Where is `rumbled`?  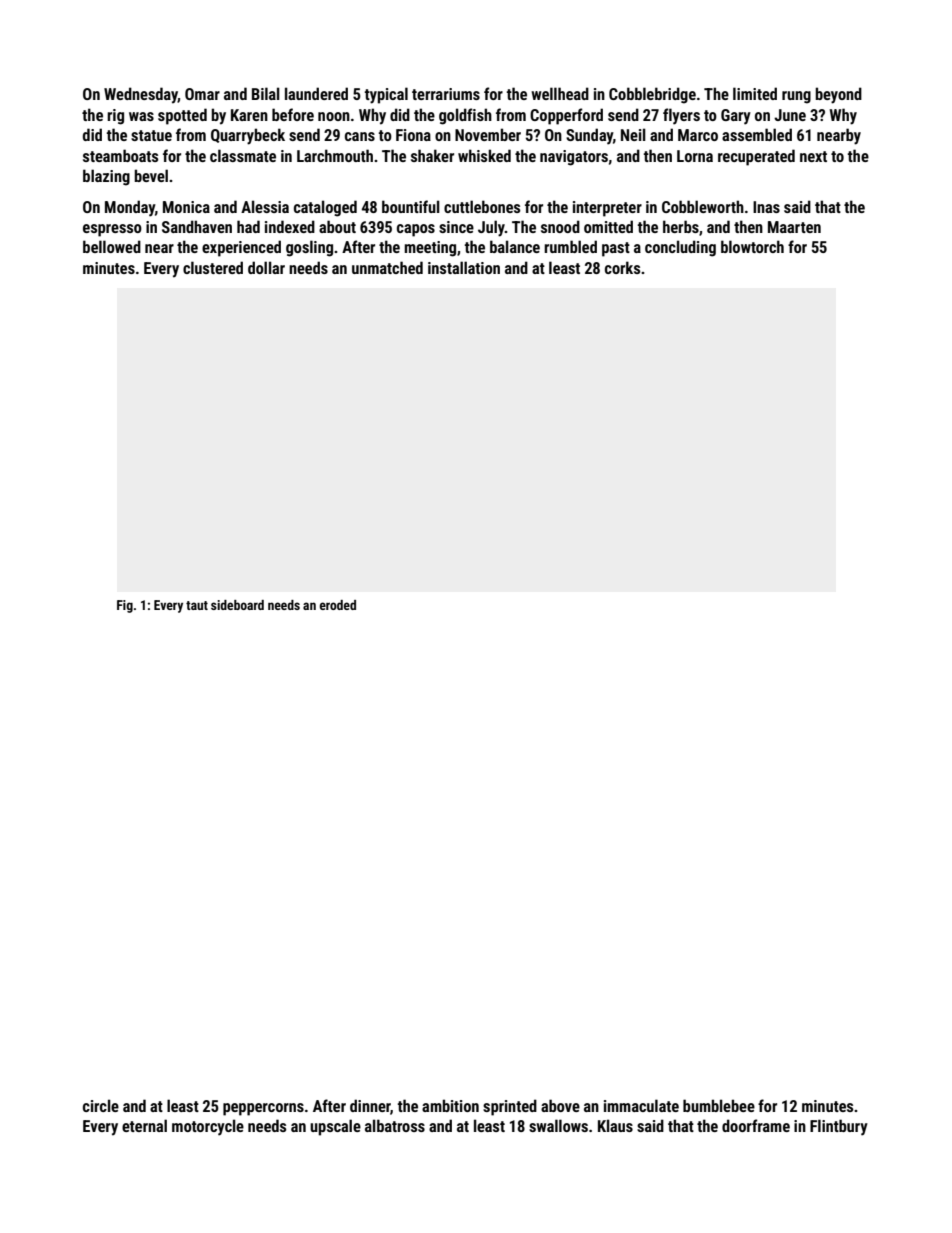 rumbled is located at coordinates (570, 246).
